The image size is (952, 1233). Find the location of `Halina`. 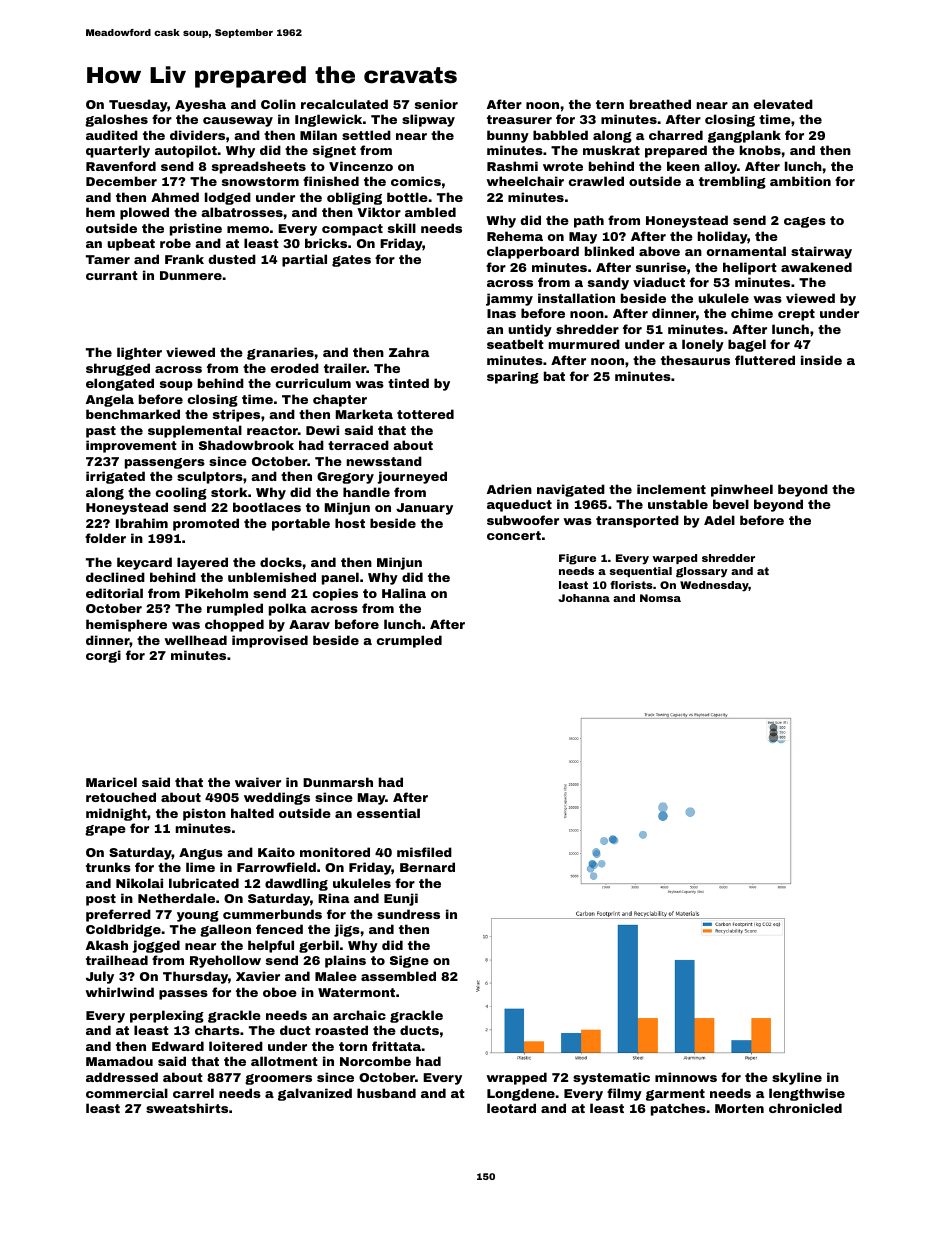

Halina is located at coordinates (404, 593).
